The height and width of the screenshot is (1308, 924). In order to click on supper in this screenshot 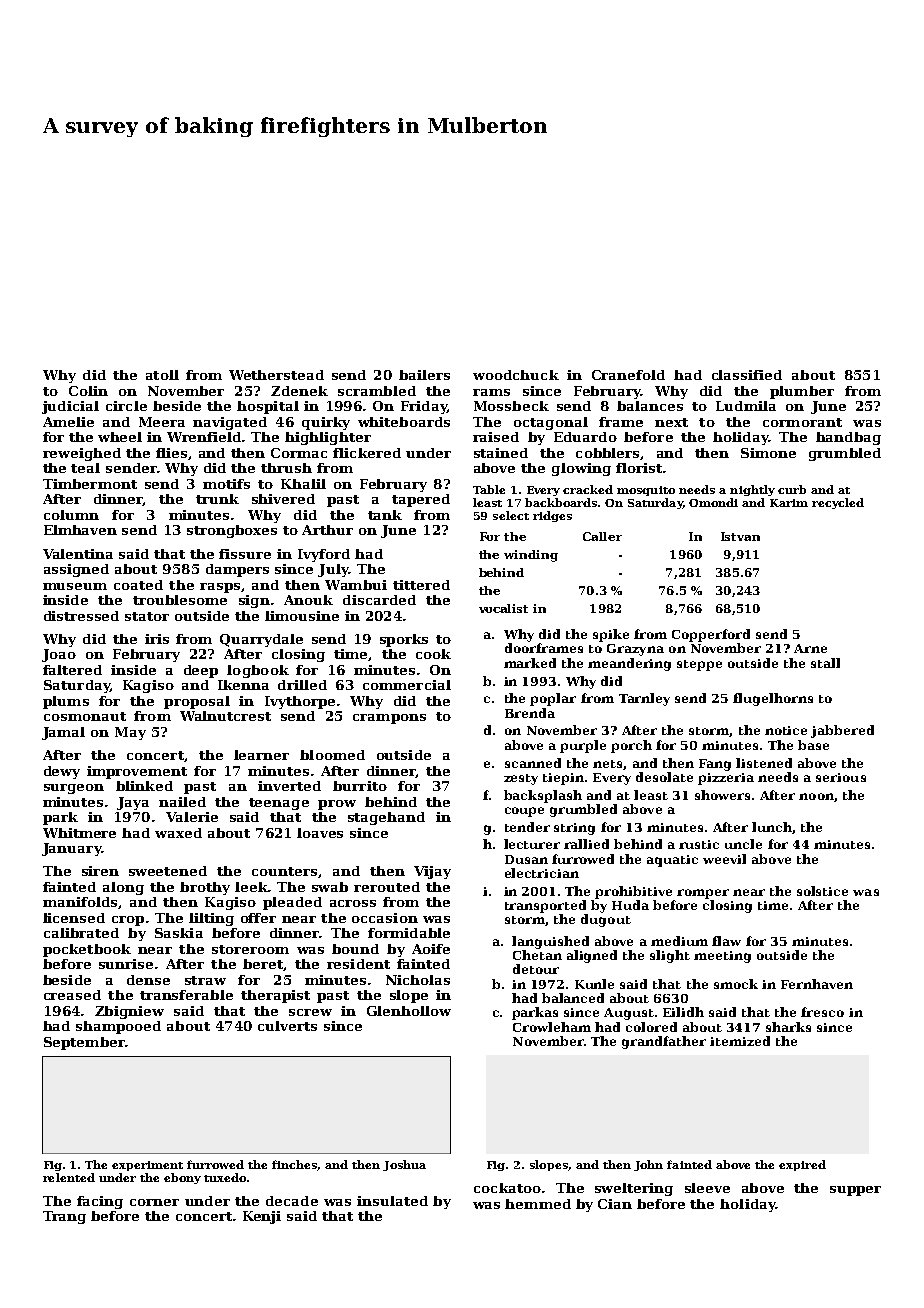, I will do `click(855, 1191)`.
